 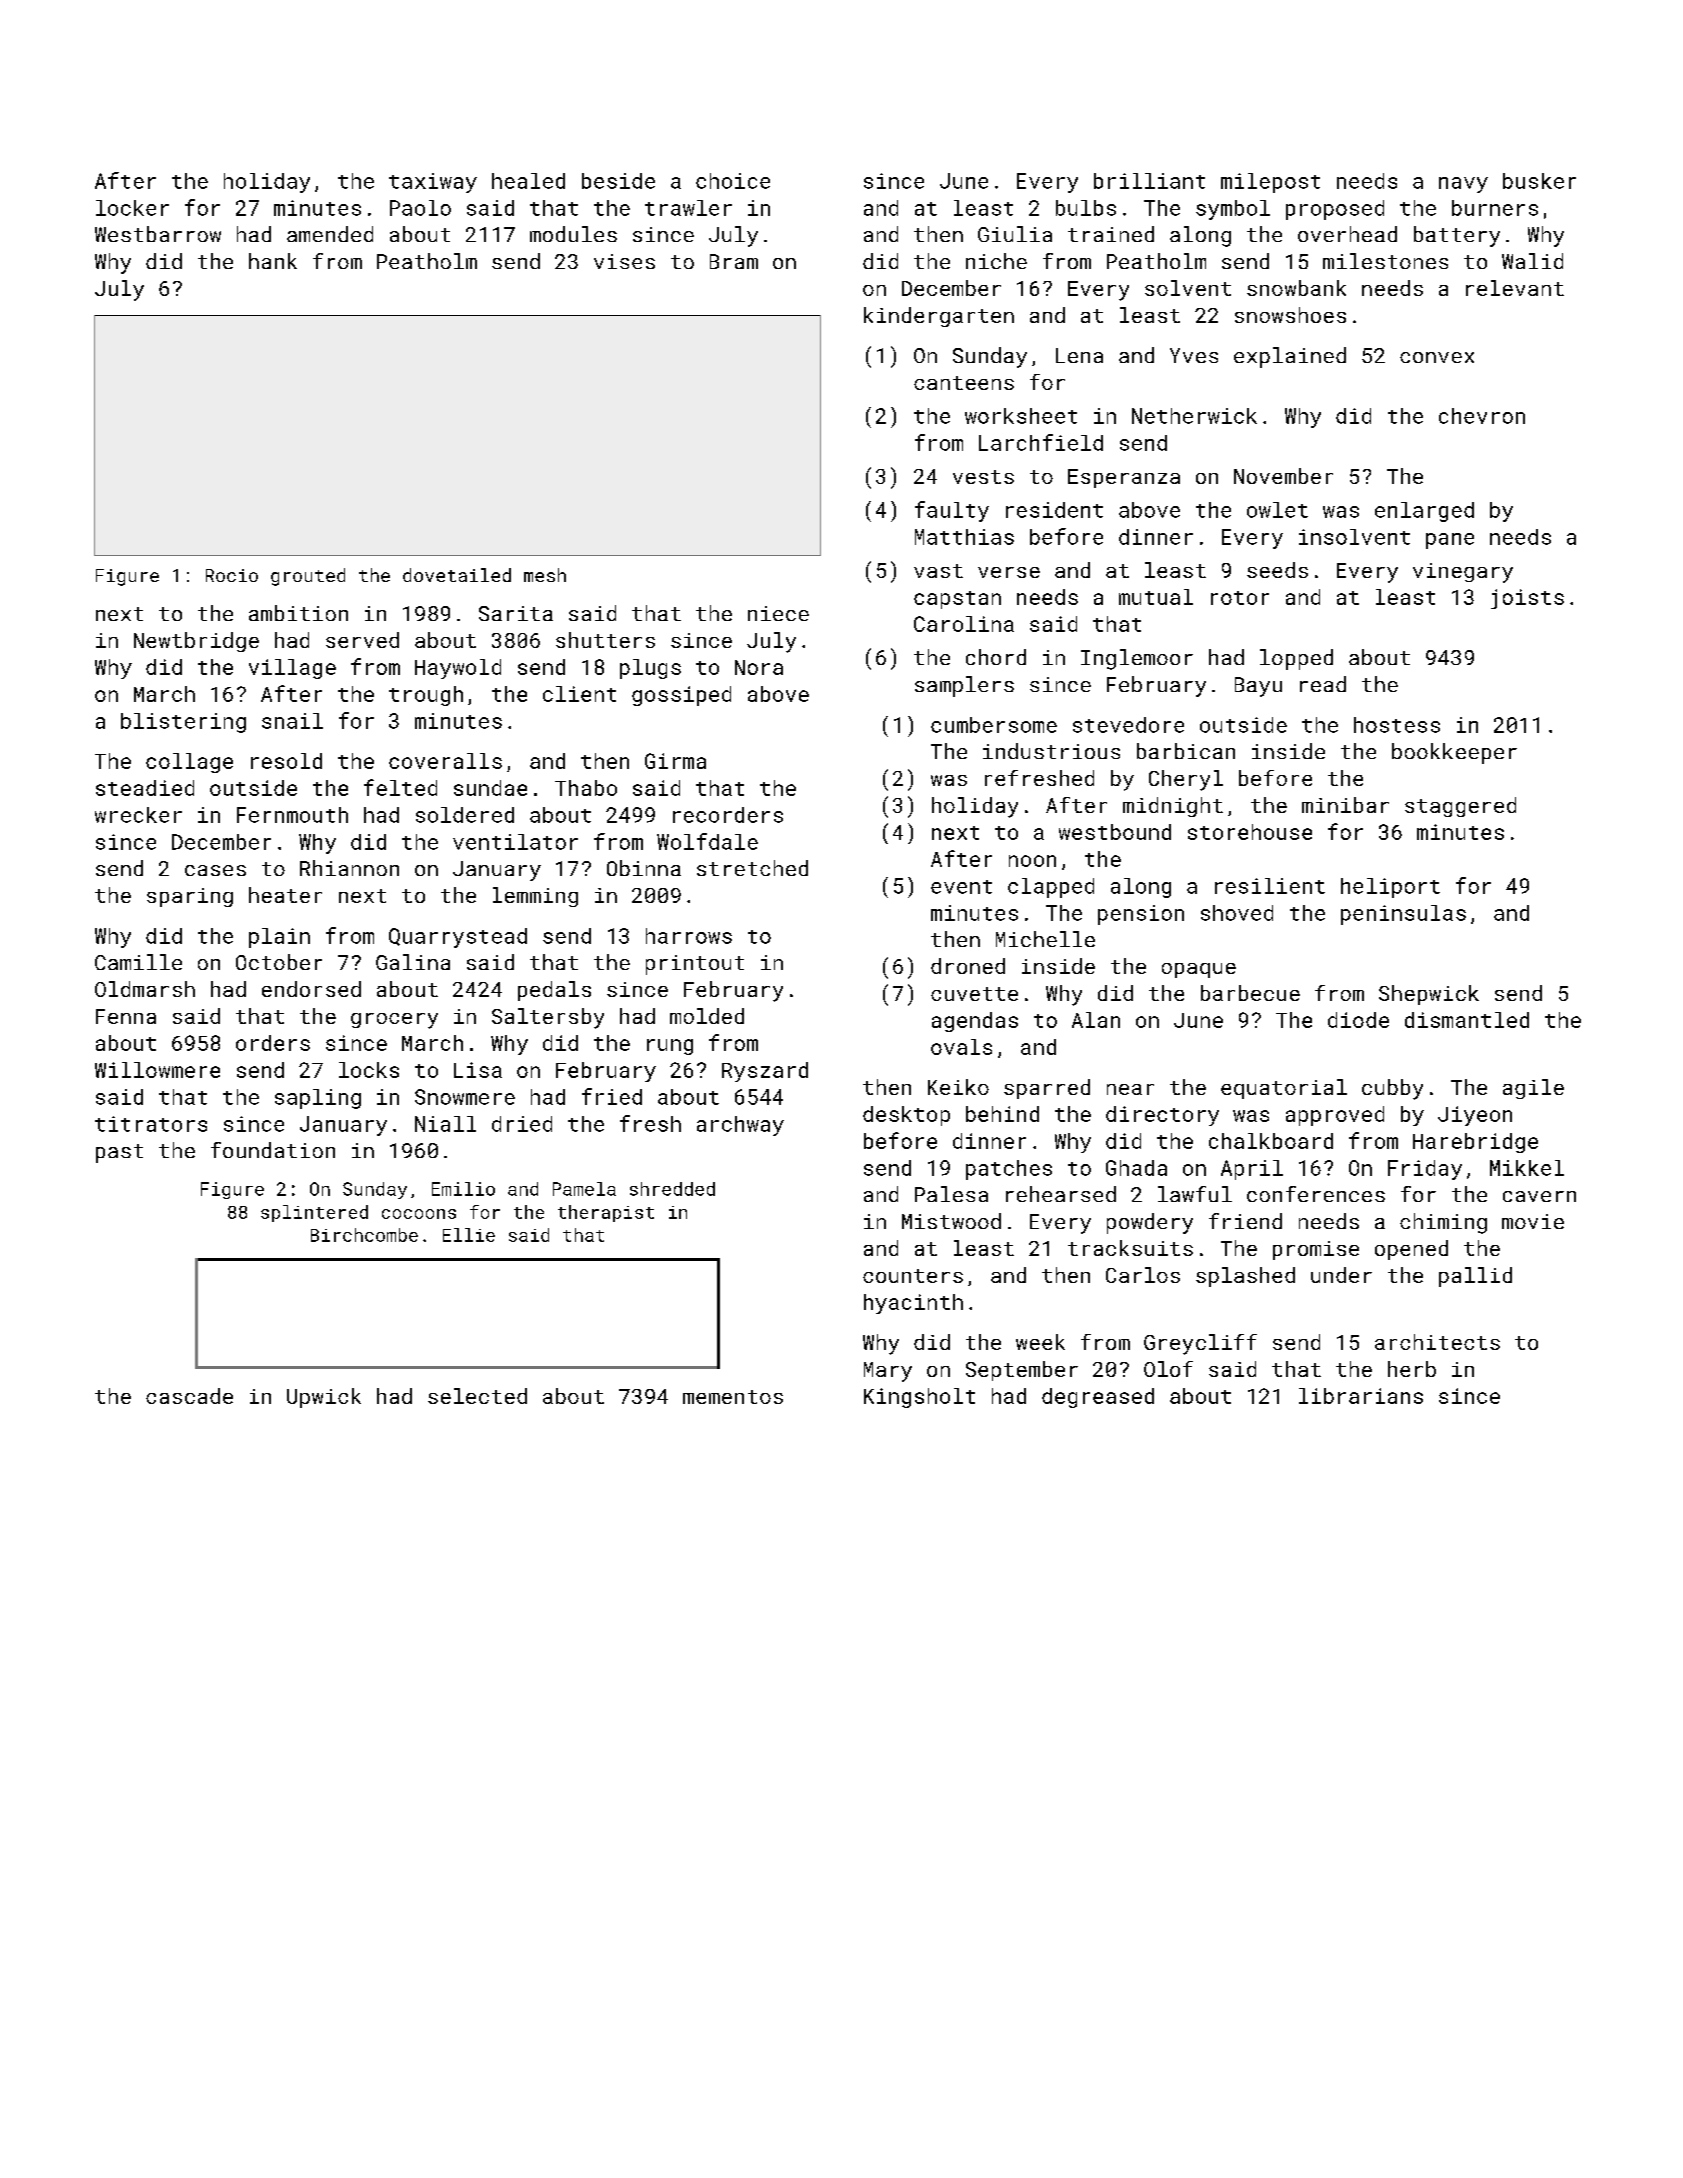 I want to click on Rocio, so click(x=232, y=575).
